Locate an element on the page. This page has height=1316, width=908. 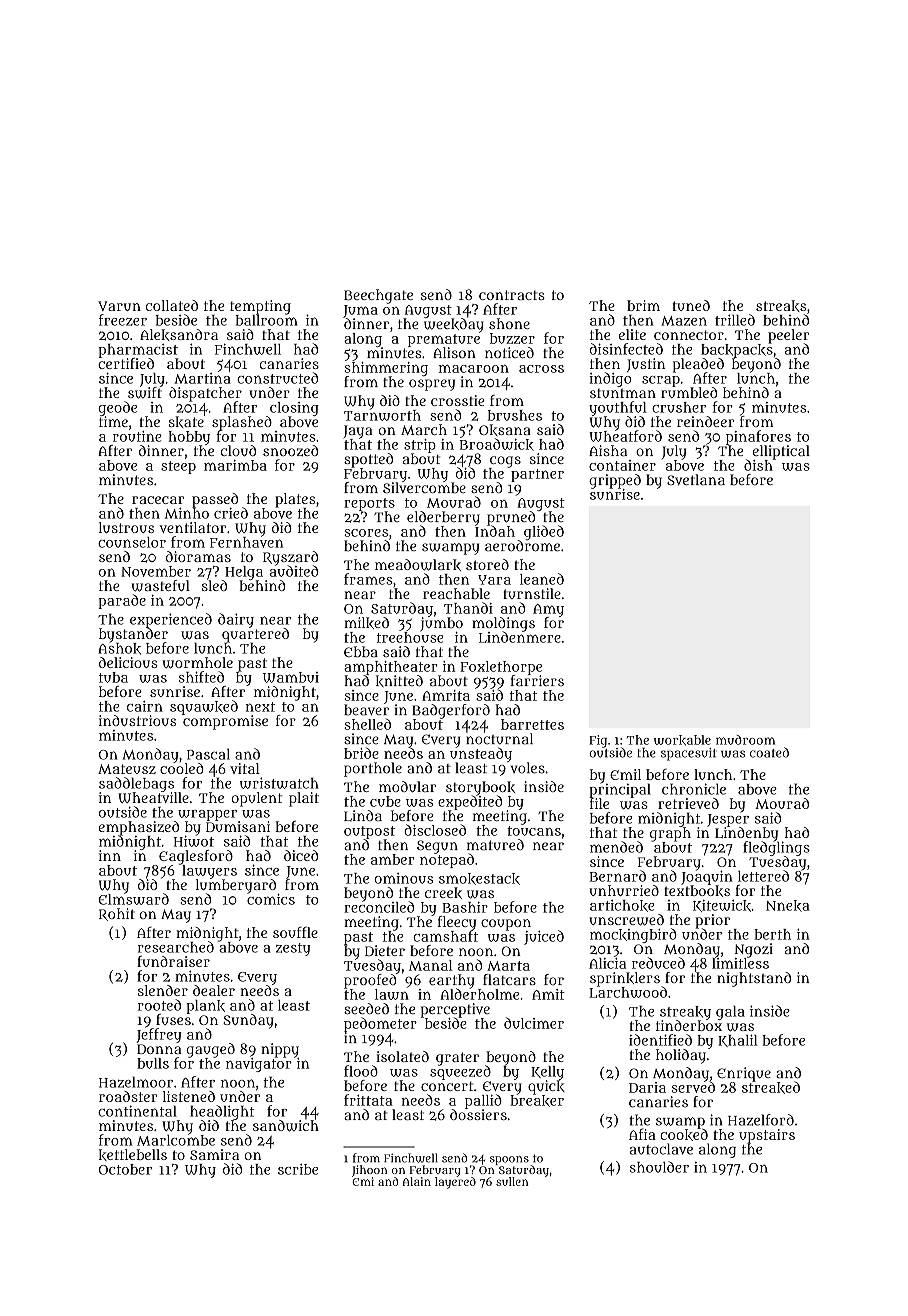
ballroom is located at coordinates (267, 320).
